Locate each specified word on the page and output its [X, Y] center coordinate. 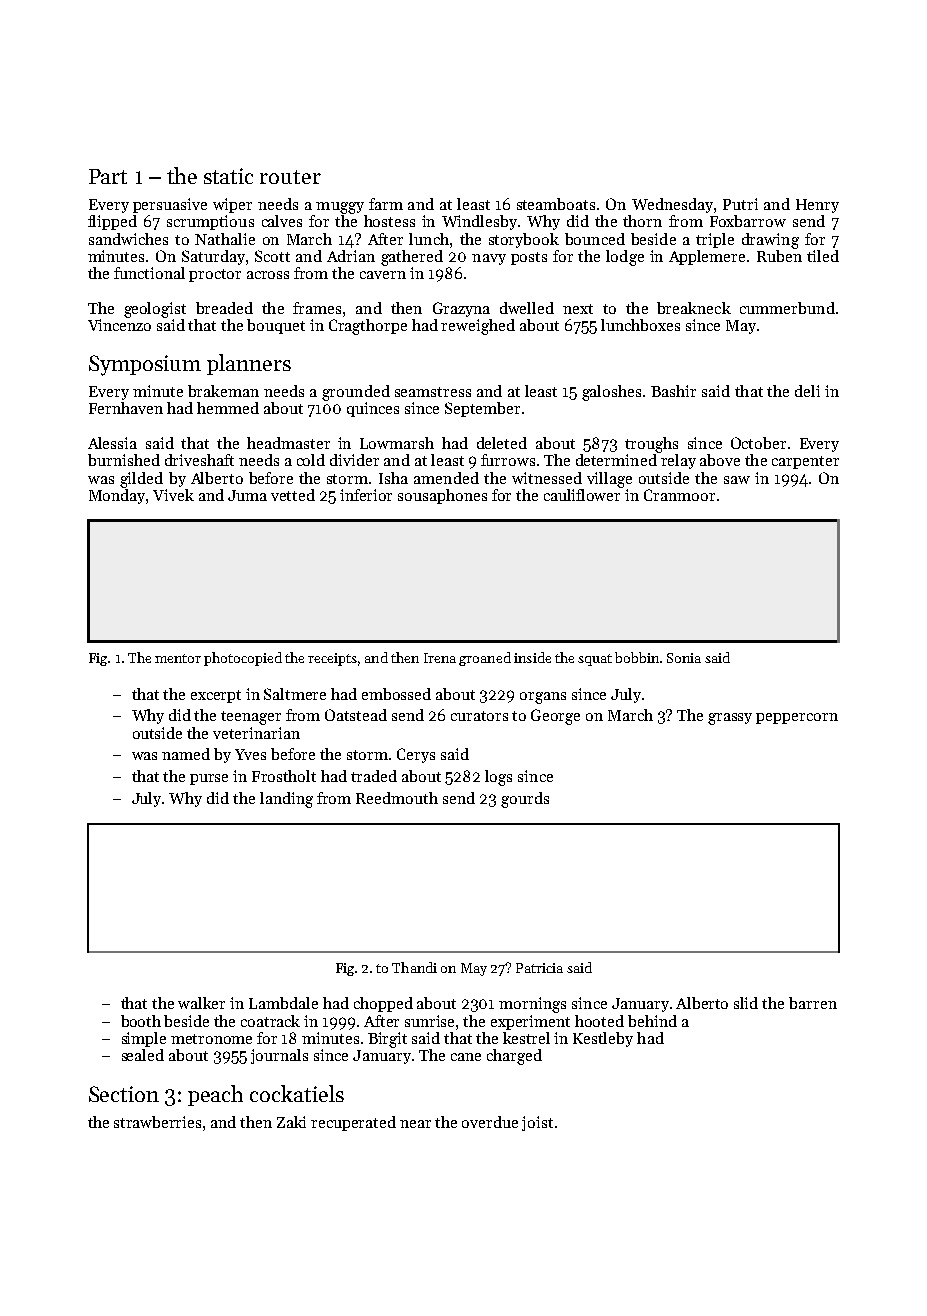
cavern [383, 275]
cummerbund [787, 308]
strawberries [157, 1122]
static [228, 176]
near [415, 1124]
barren [813, 1003]
